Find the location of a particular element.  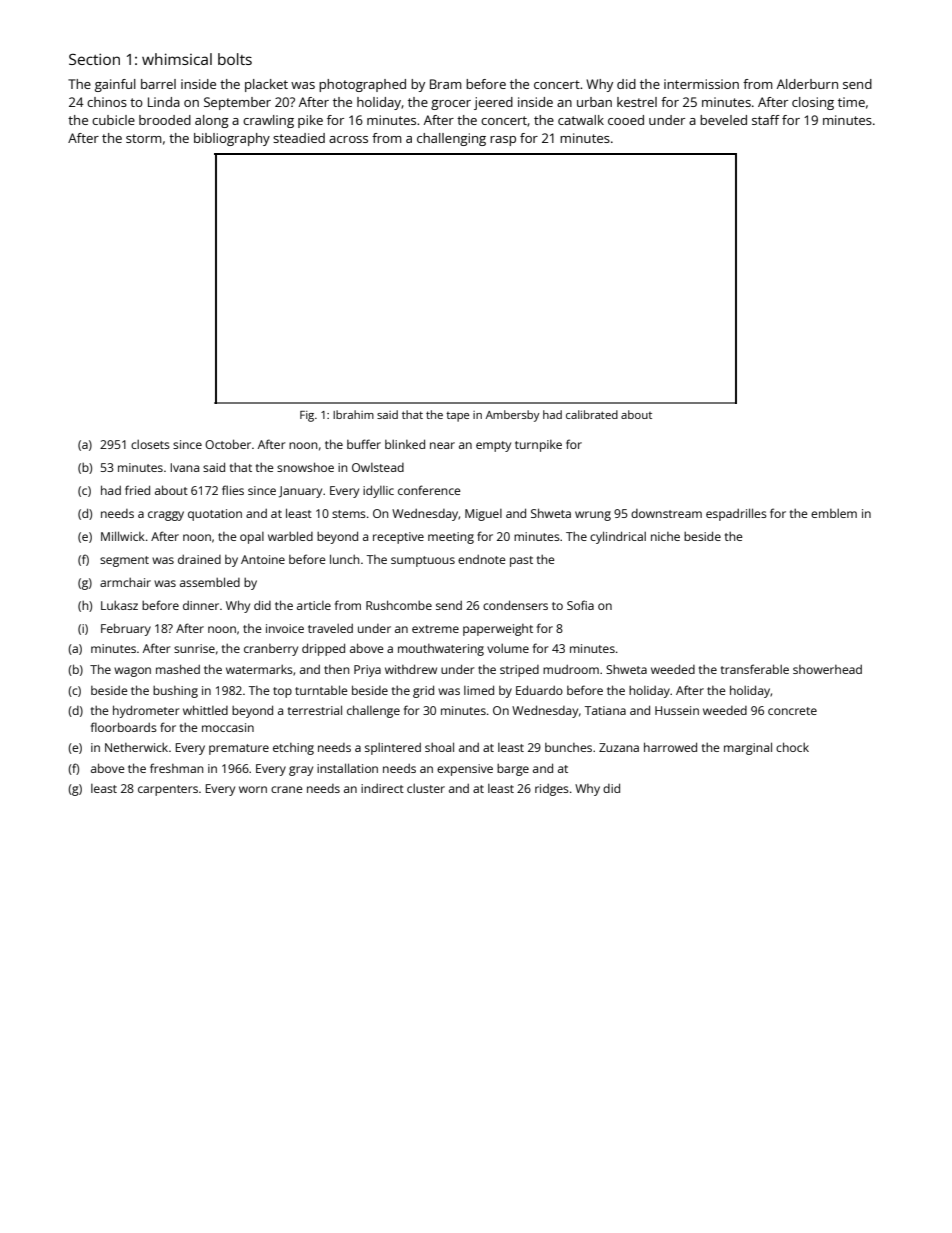

Lukasz is located at coordinates (119, 605).
